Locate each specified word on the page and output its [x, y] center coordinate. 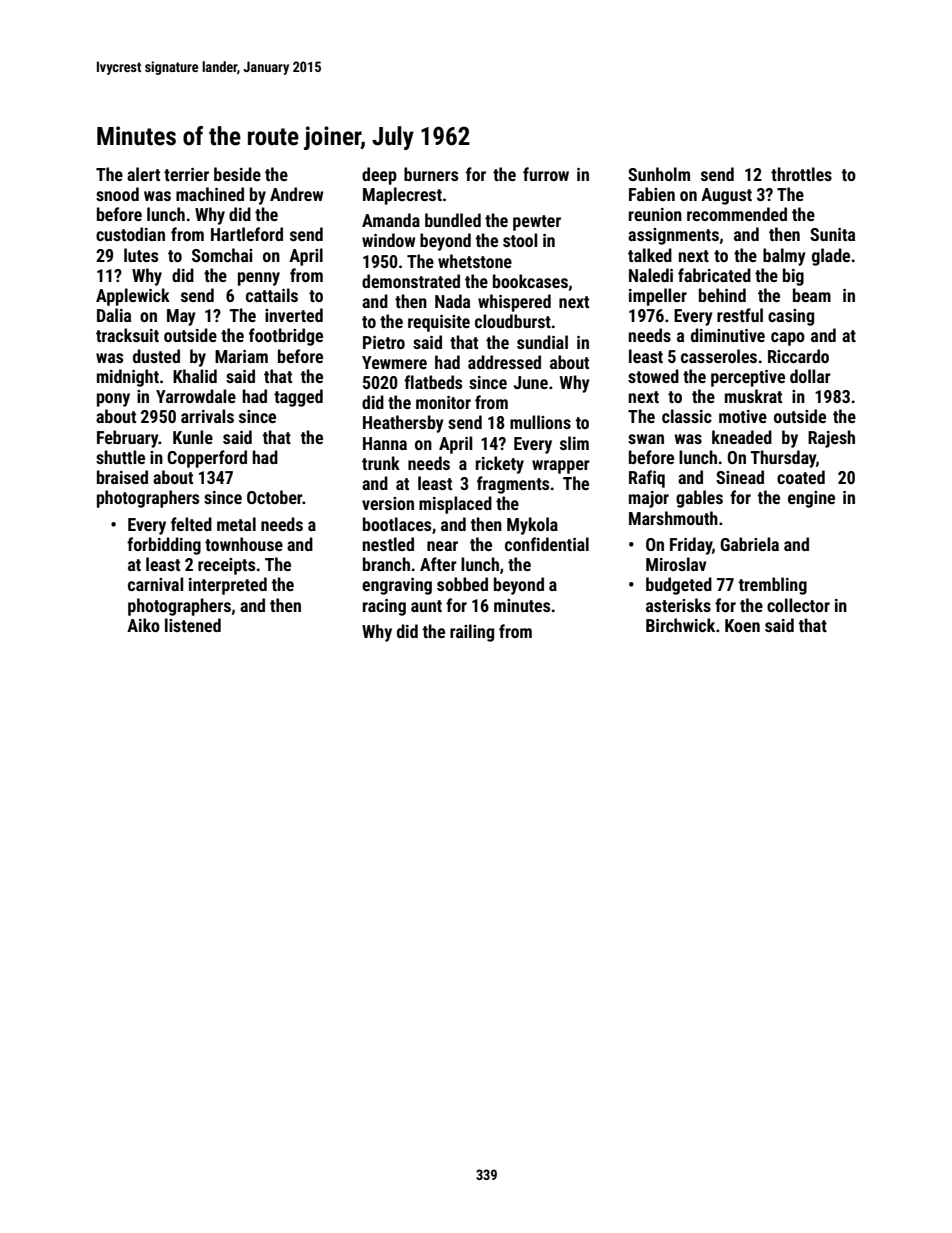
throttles [801, 174]
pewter [537, 223]
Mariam [241, 356]
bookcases [530, 281]
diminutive [728, 335]
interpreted [228, 586]
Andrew [296, 194]
